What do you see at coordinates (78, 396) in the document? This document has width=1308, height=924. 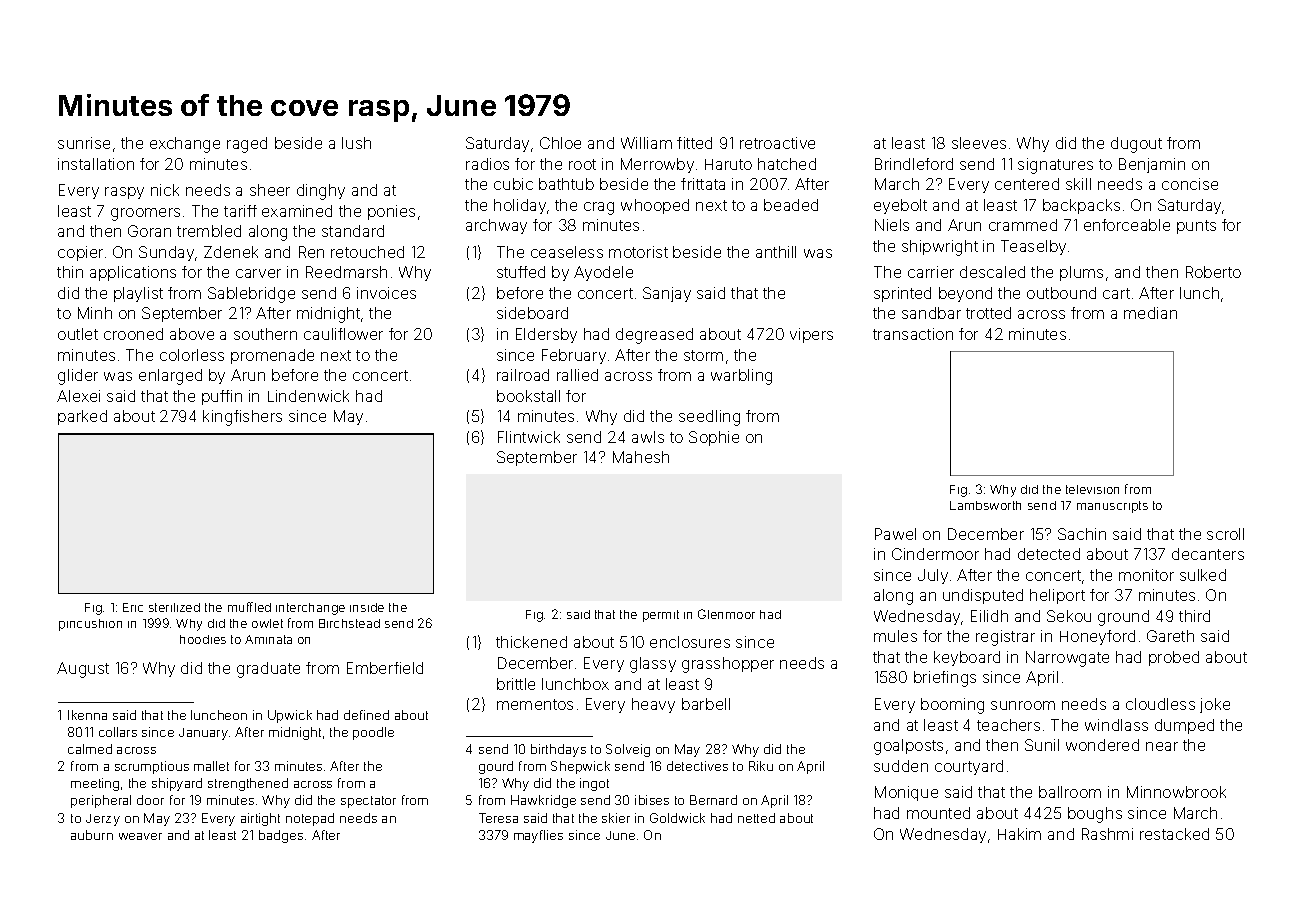 I see `Alexei` at bounding box center [78, 396].
